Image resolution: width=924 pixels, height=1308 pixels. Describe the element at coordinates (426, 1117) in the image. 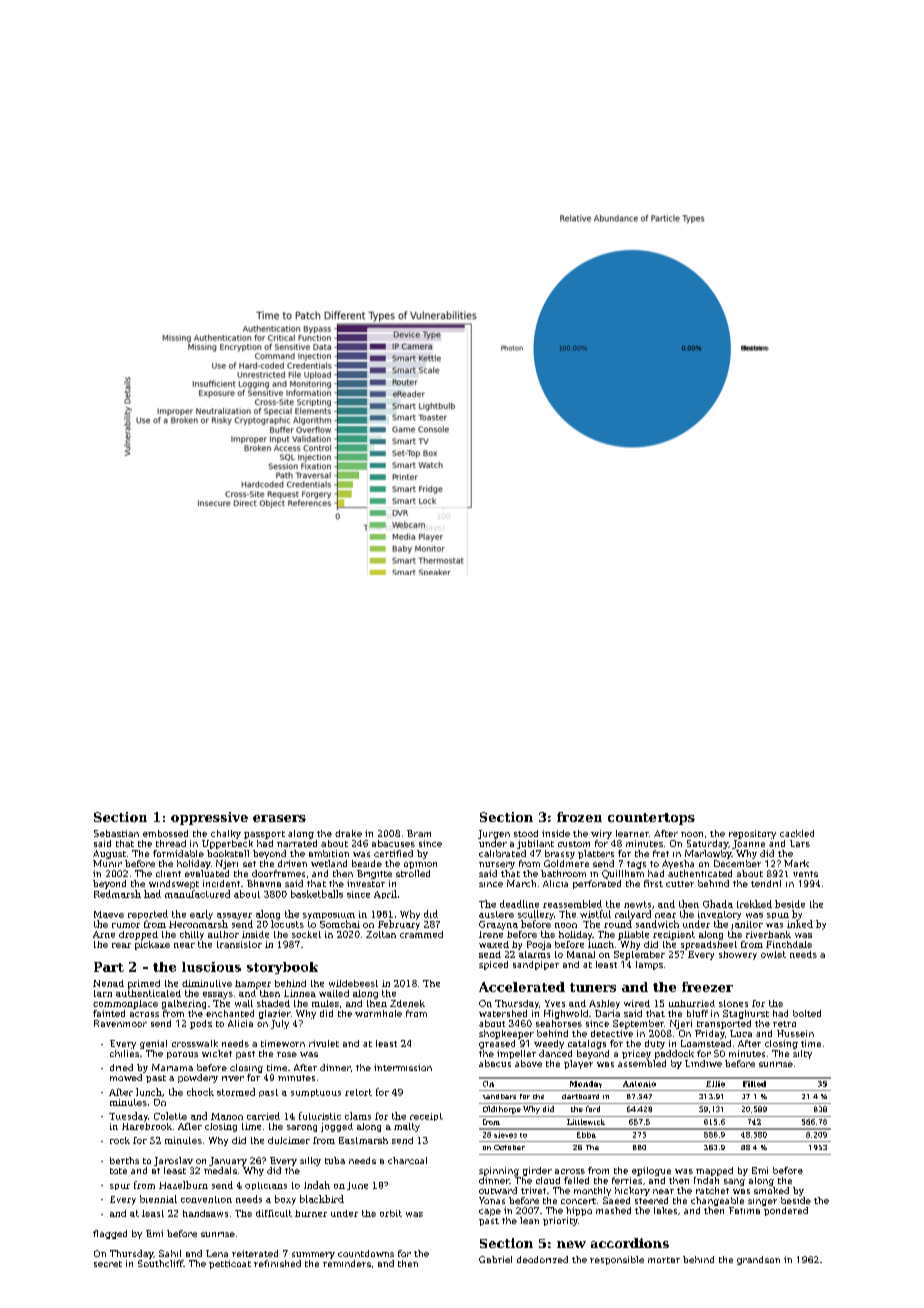

I see `receipt` at that location.
